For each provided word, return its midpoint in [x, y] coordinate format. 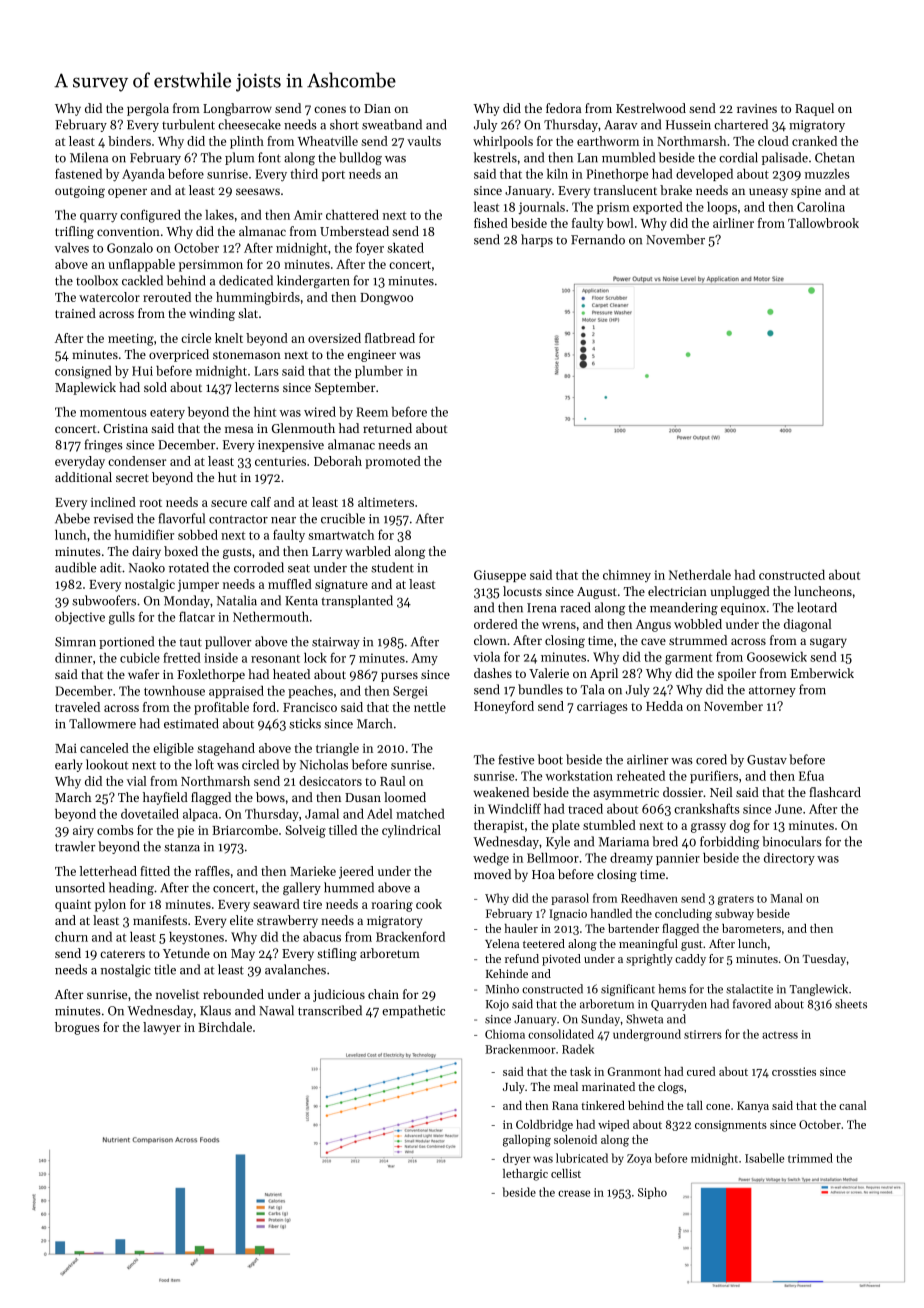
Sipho [652, 1193]
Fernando [598, 239]
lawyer [162, 1028]
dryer [517, 1159]
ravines [757, 108]
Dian [377, 108]
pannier [678, 859]
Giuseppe [500, 576]
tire [312, 904]
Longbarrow [237, 109]
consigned [83, 372]
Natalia [237, 600]
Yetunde [186, 953]
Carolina [821, 207]
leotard [817, 607]
